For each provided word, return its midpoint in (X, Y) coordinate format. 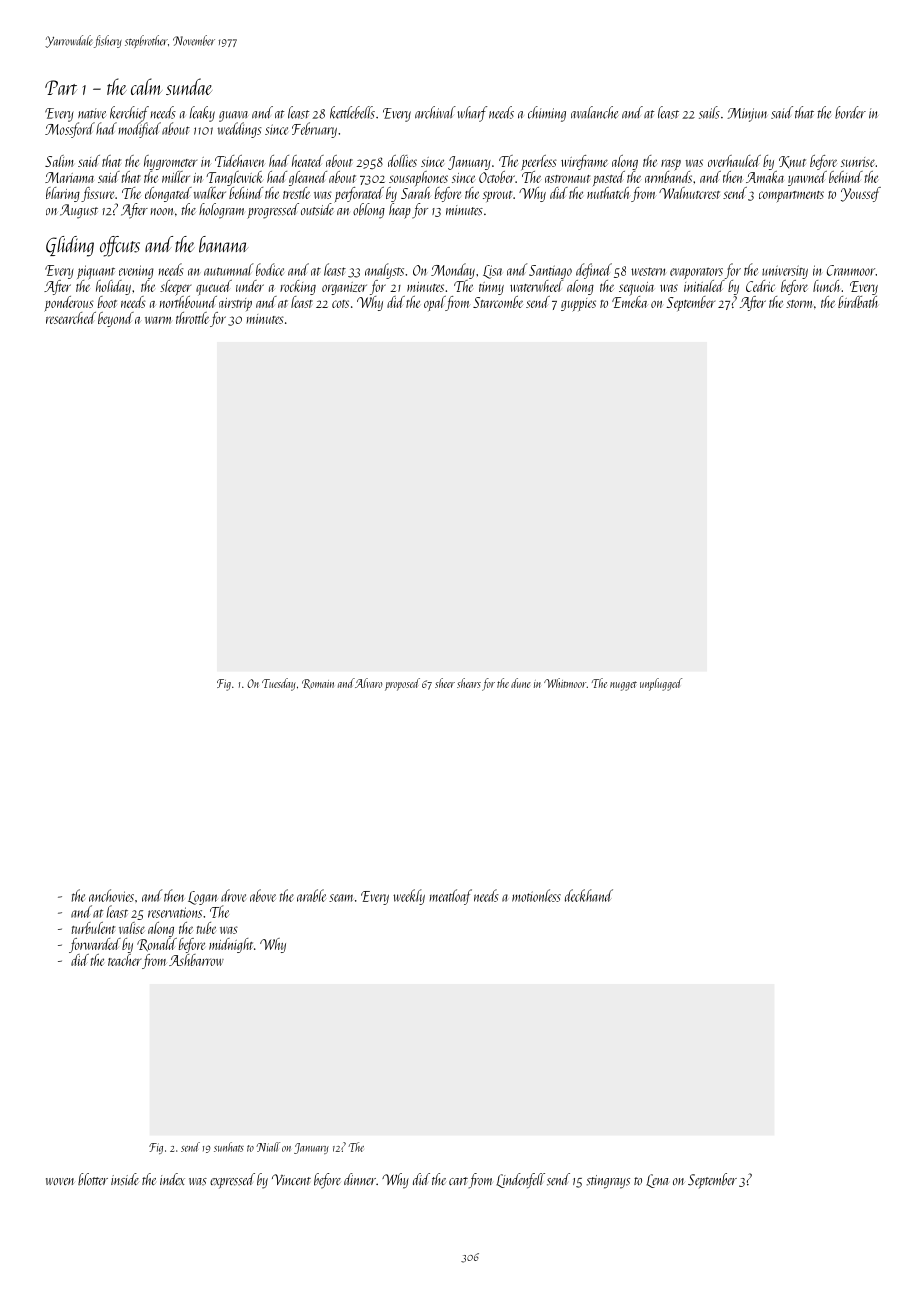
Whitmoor (565, 683)
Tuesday (279, 684)
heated (308, 161)
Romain (318, 684)
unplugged (661, 684)
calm (146, 86)
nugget (623, 686)
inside (125, 1179)
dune (521, 683)
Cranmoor (851, 270)
